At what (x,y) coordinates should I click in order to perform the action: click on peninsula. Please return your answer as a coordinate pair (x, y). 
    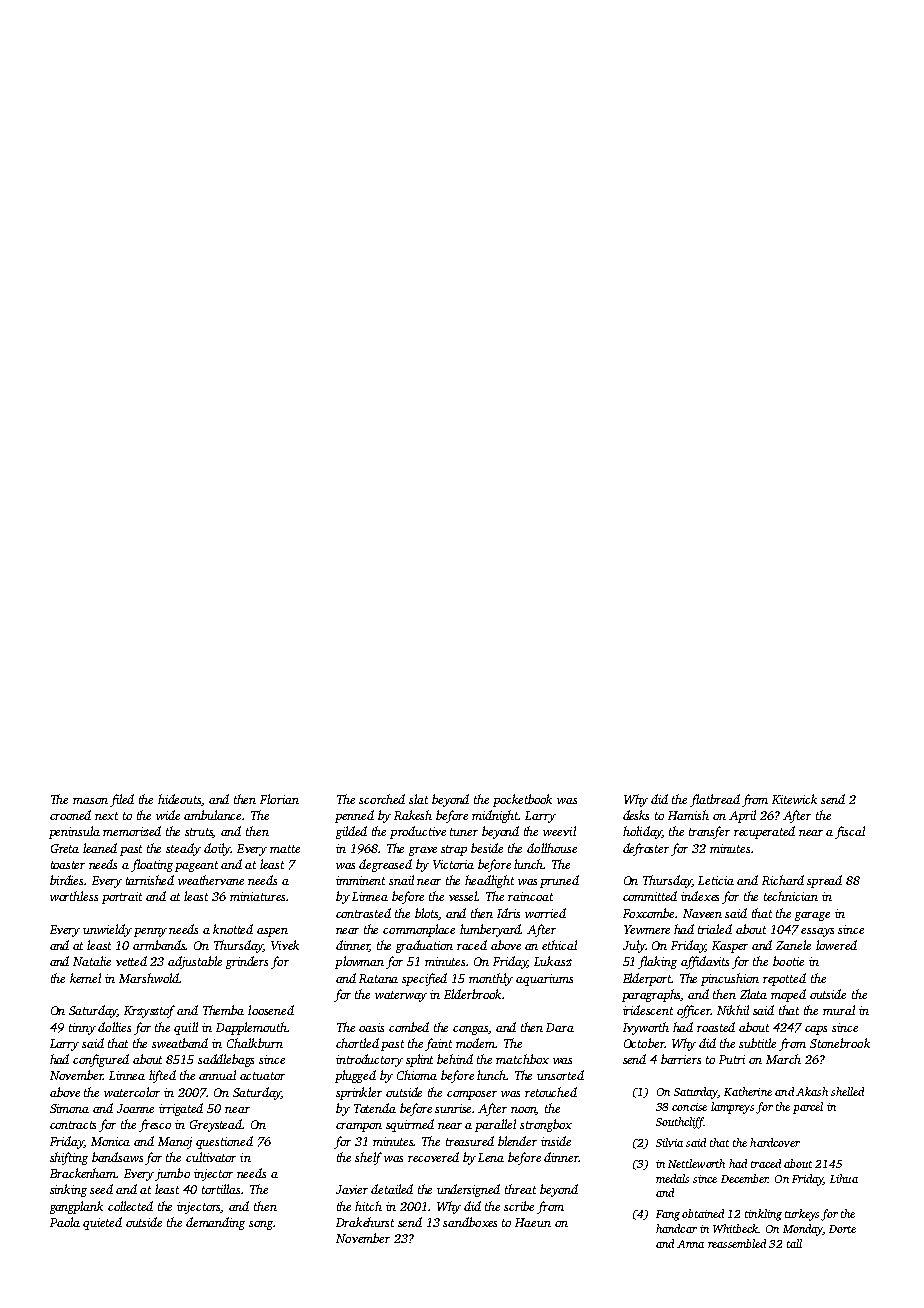
    Looking at the image, I should click on (74, 832).
